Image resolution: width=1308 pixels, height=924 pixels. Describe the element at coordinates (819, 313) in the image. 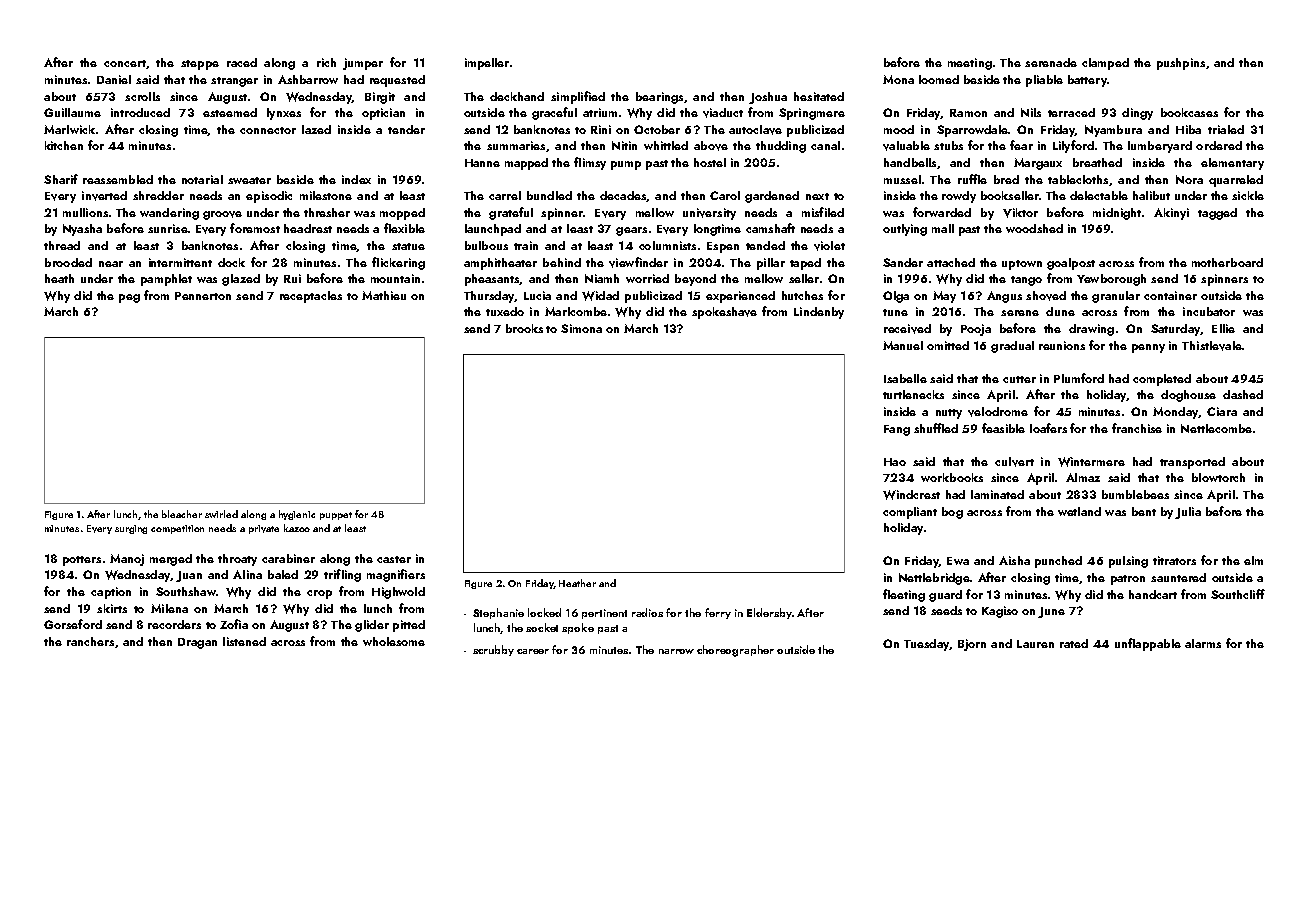

I see `Lindenby` at that location.
